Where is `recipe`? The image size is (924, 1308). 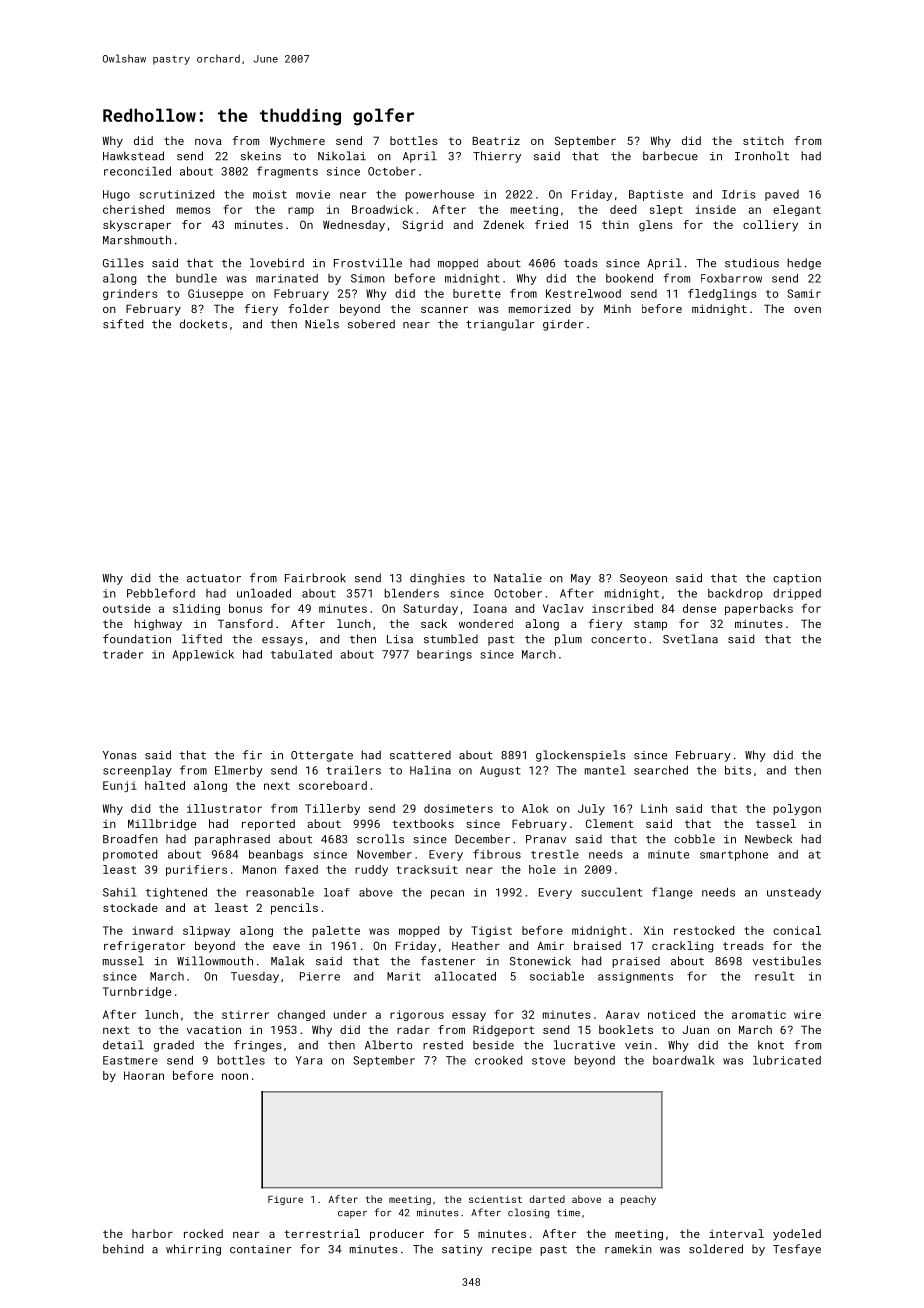 recipe is located at coordinates (512, 1250).
